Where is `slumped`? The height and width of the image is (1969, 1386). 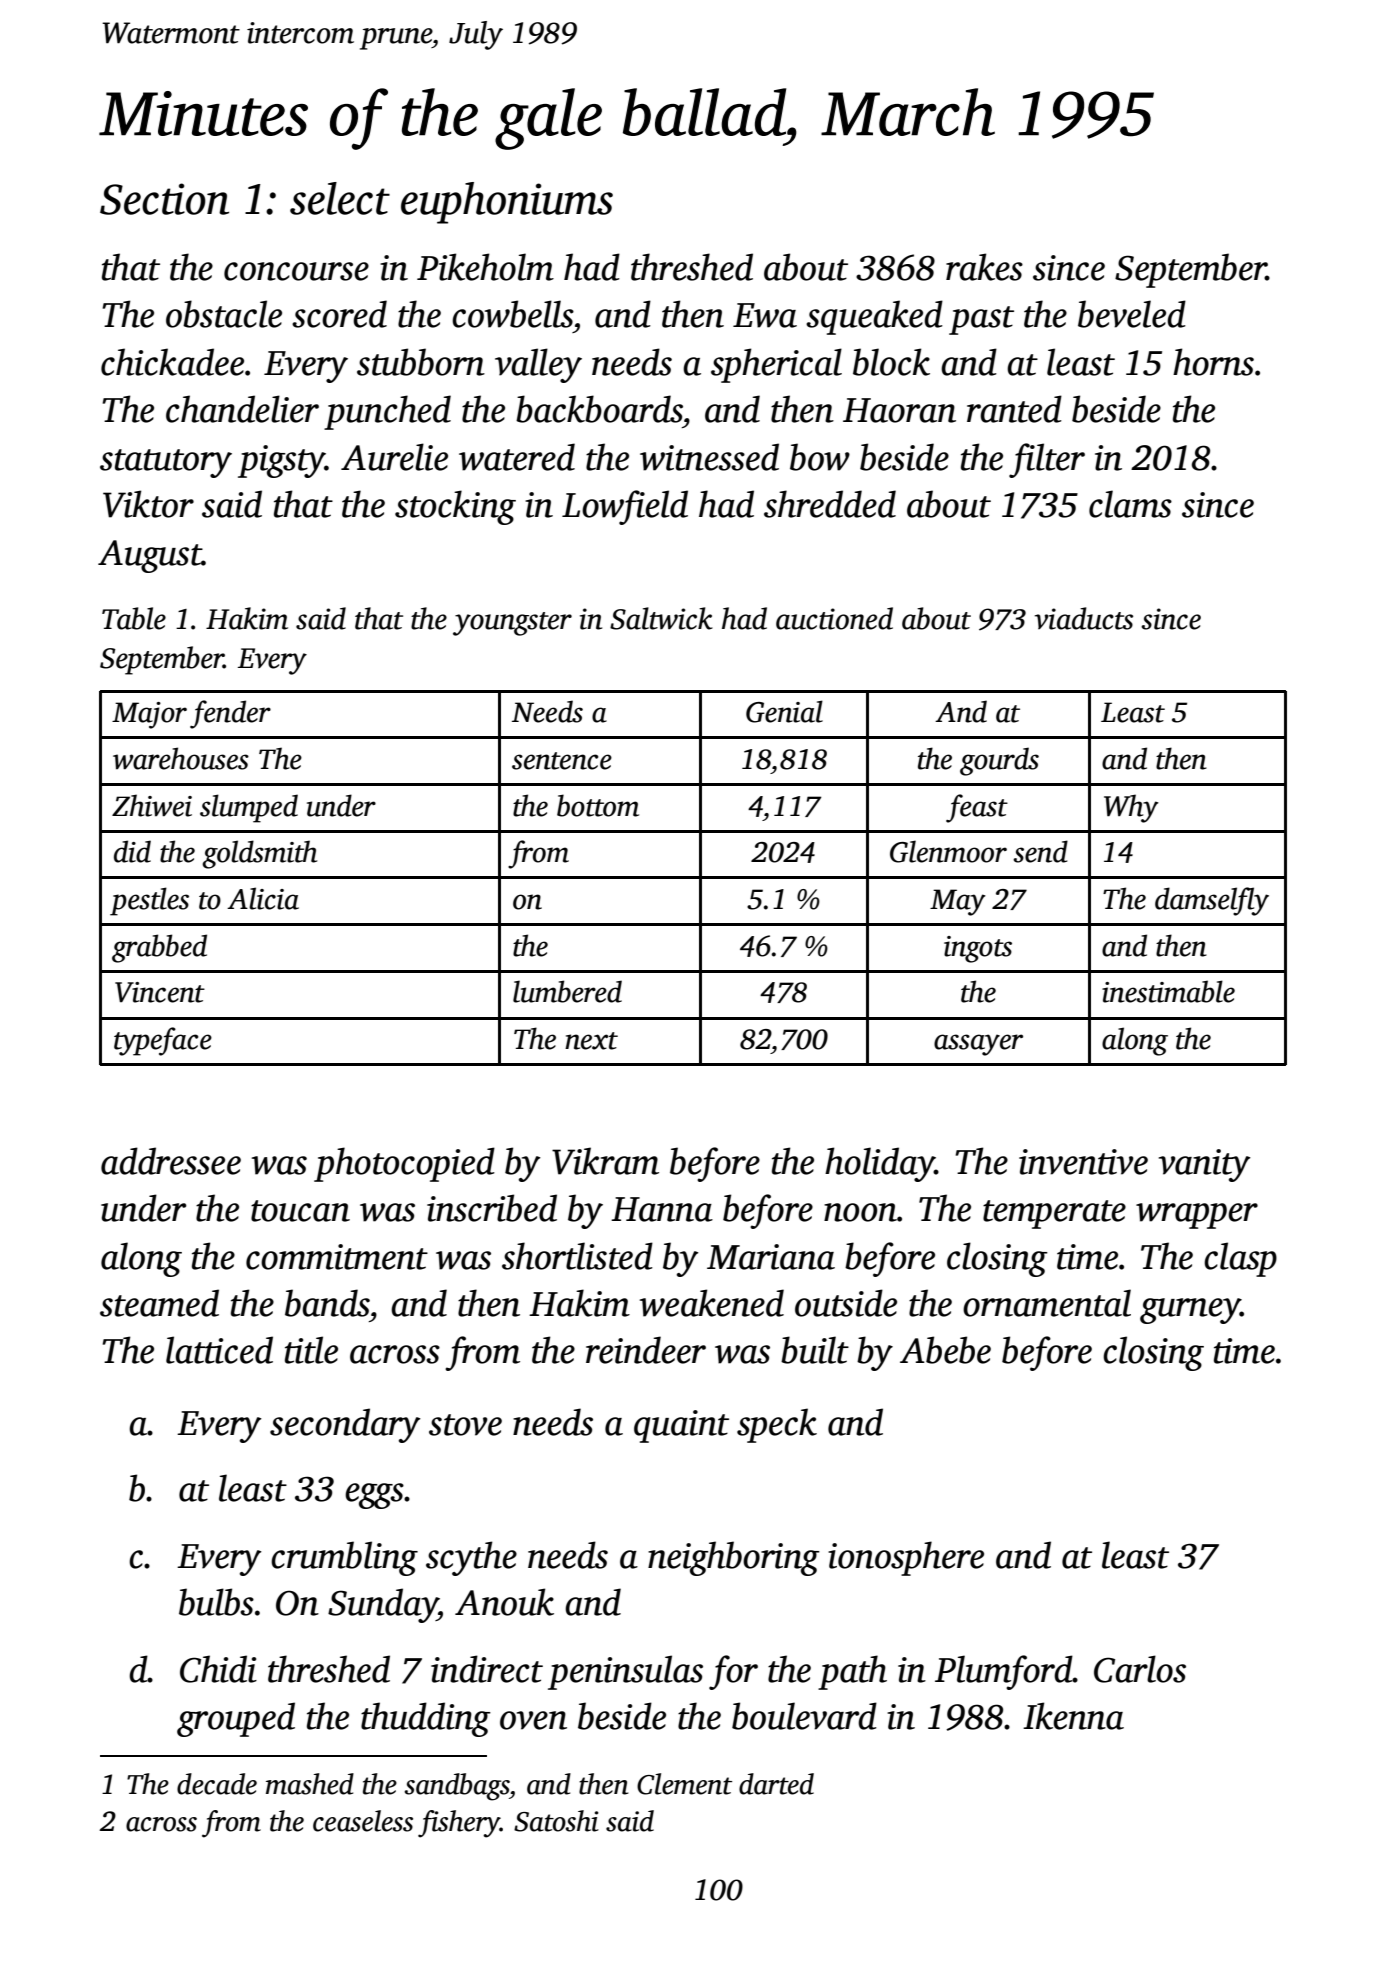
slumped is located at coordinates (249, 808).
